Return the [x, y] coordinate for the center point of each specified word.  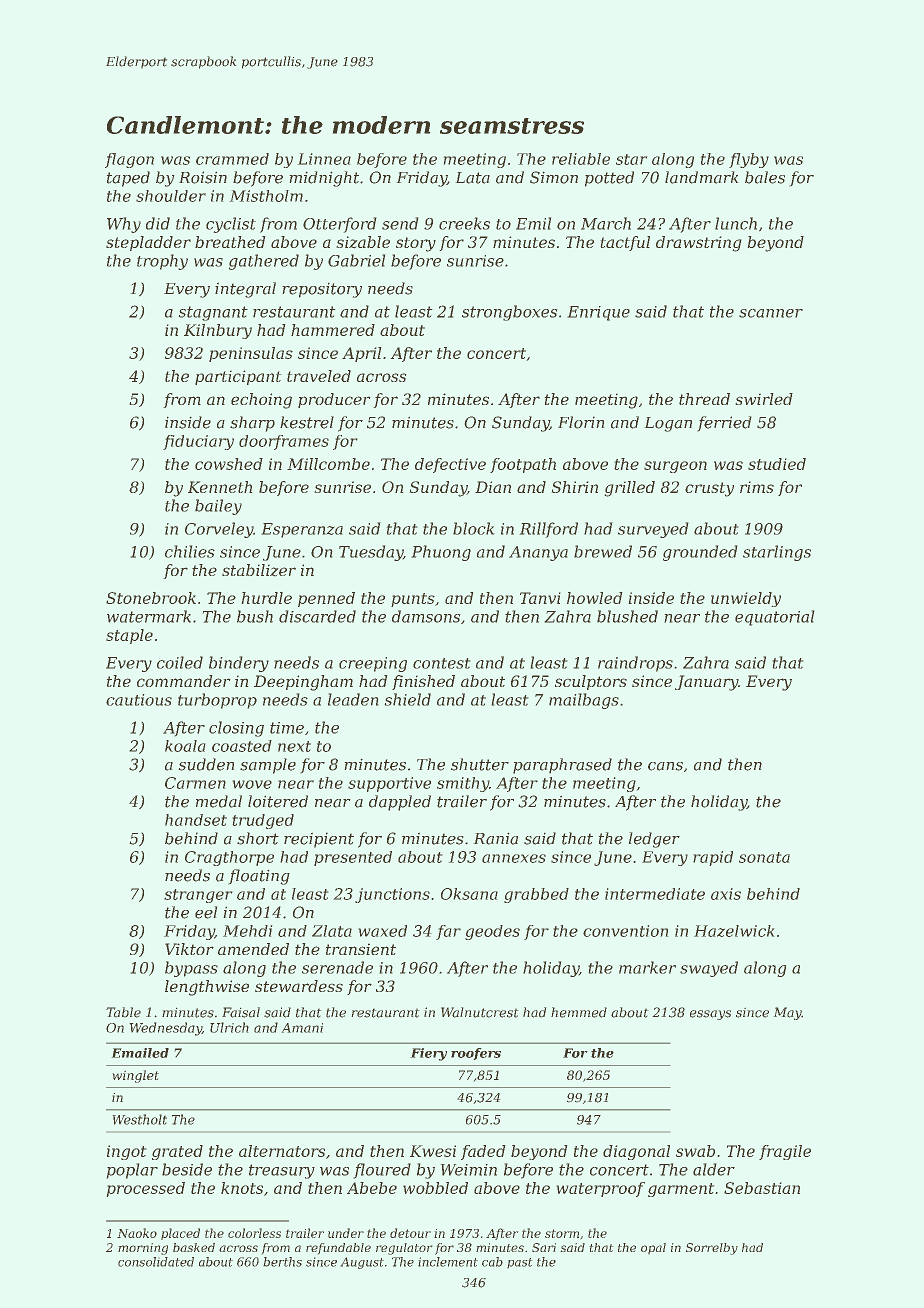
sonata [764, 857]
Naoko [137, 1233]
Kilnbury [218, 331]
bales [765, 177]
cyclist [231, 225]
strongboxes [510, 313]
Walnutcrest [480, 1012]
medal [219, 801]
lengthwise [207, 988]
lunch [736, 223]
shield [407, 699]
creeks [464, 223]
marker [647, 967]
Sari [544, 1247]
